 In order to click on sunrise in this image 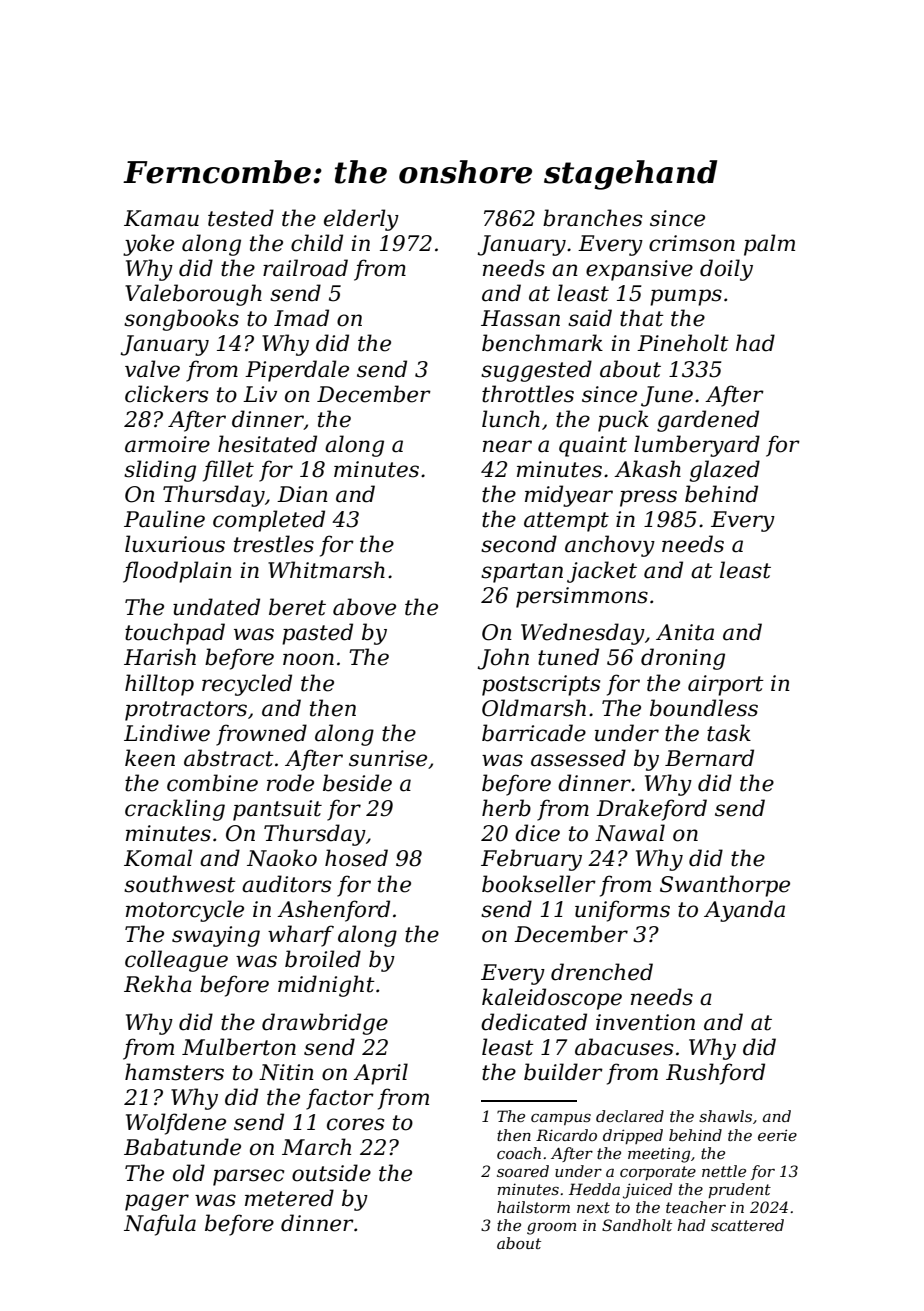, I will do `click(388, 758)`.
